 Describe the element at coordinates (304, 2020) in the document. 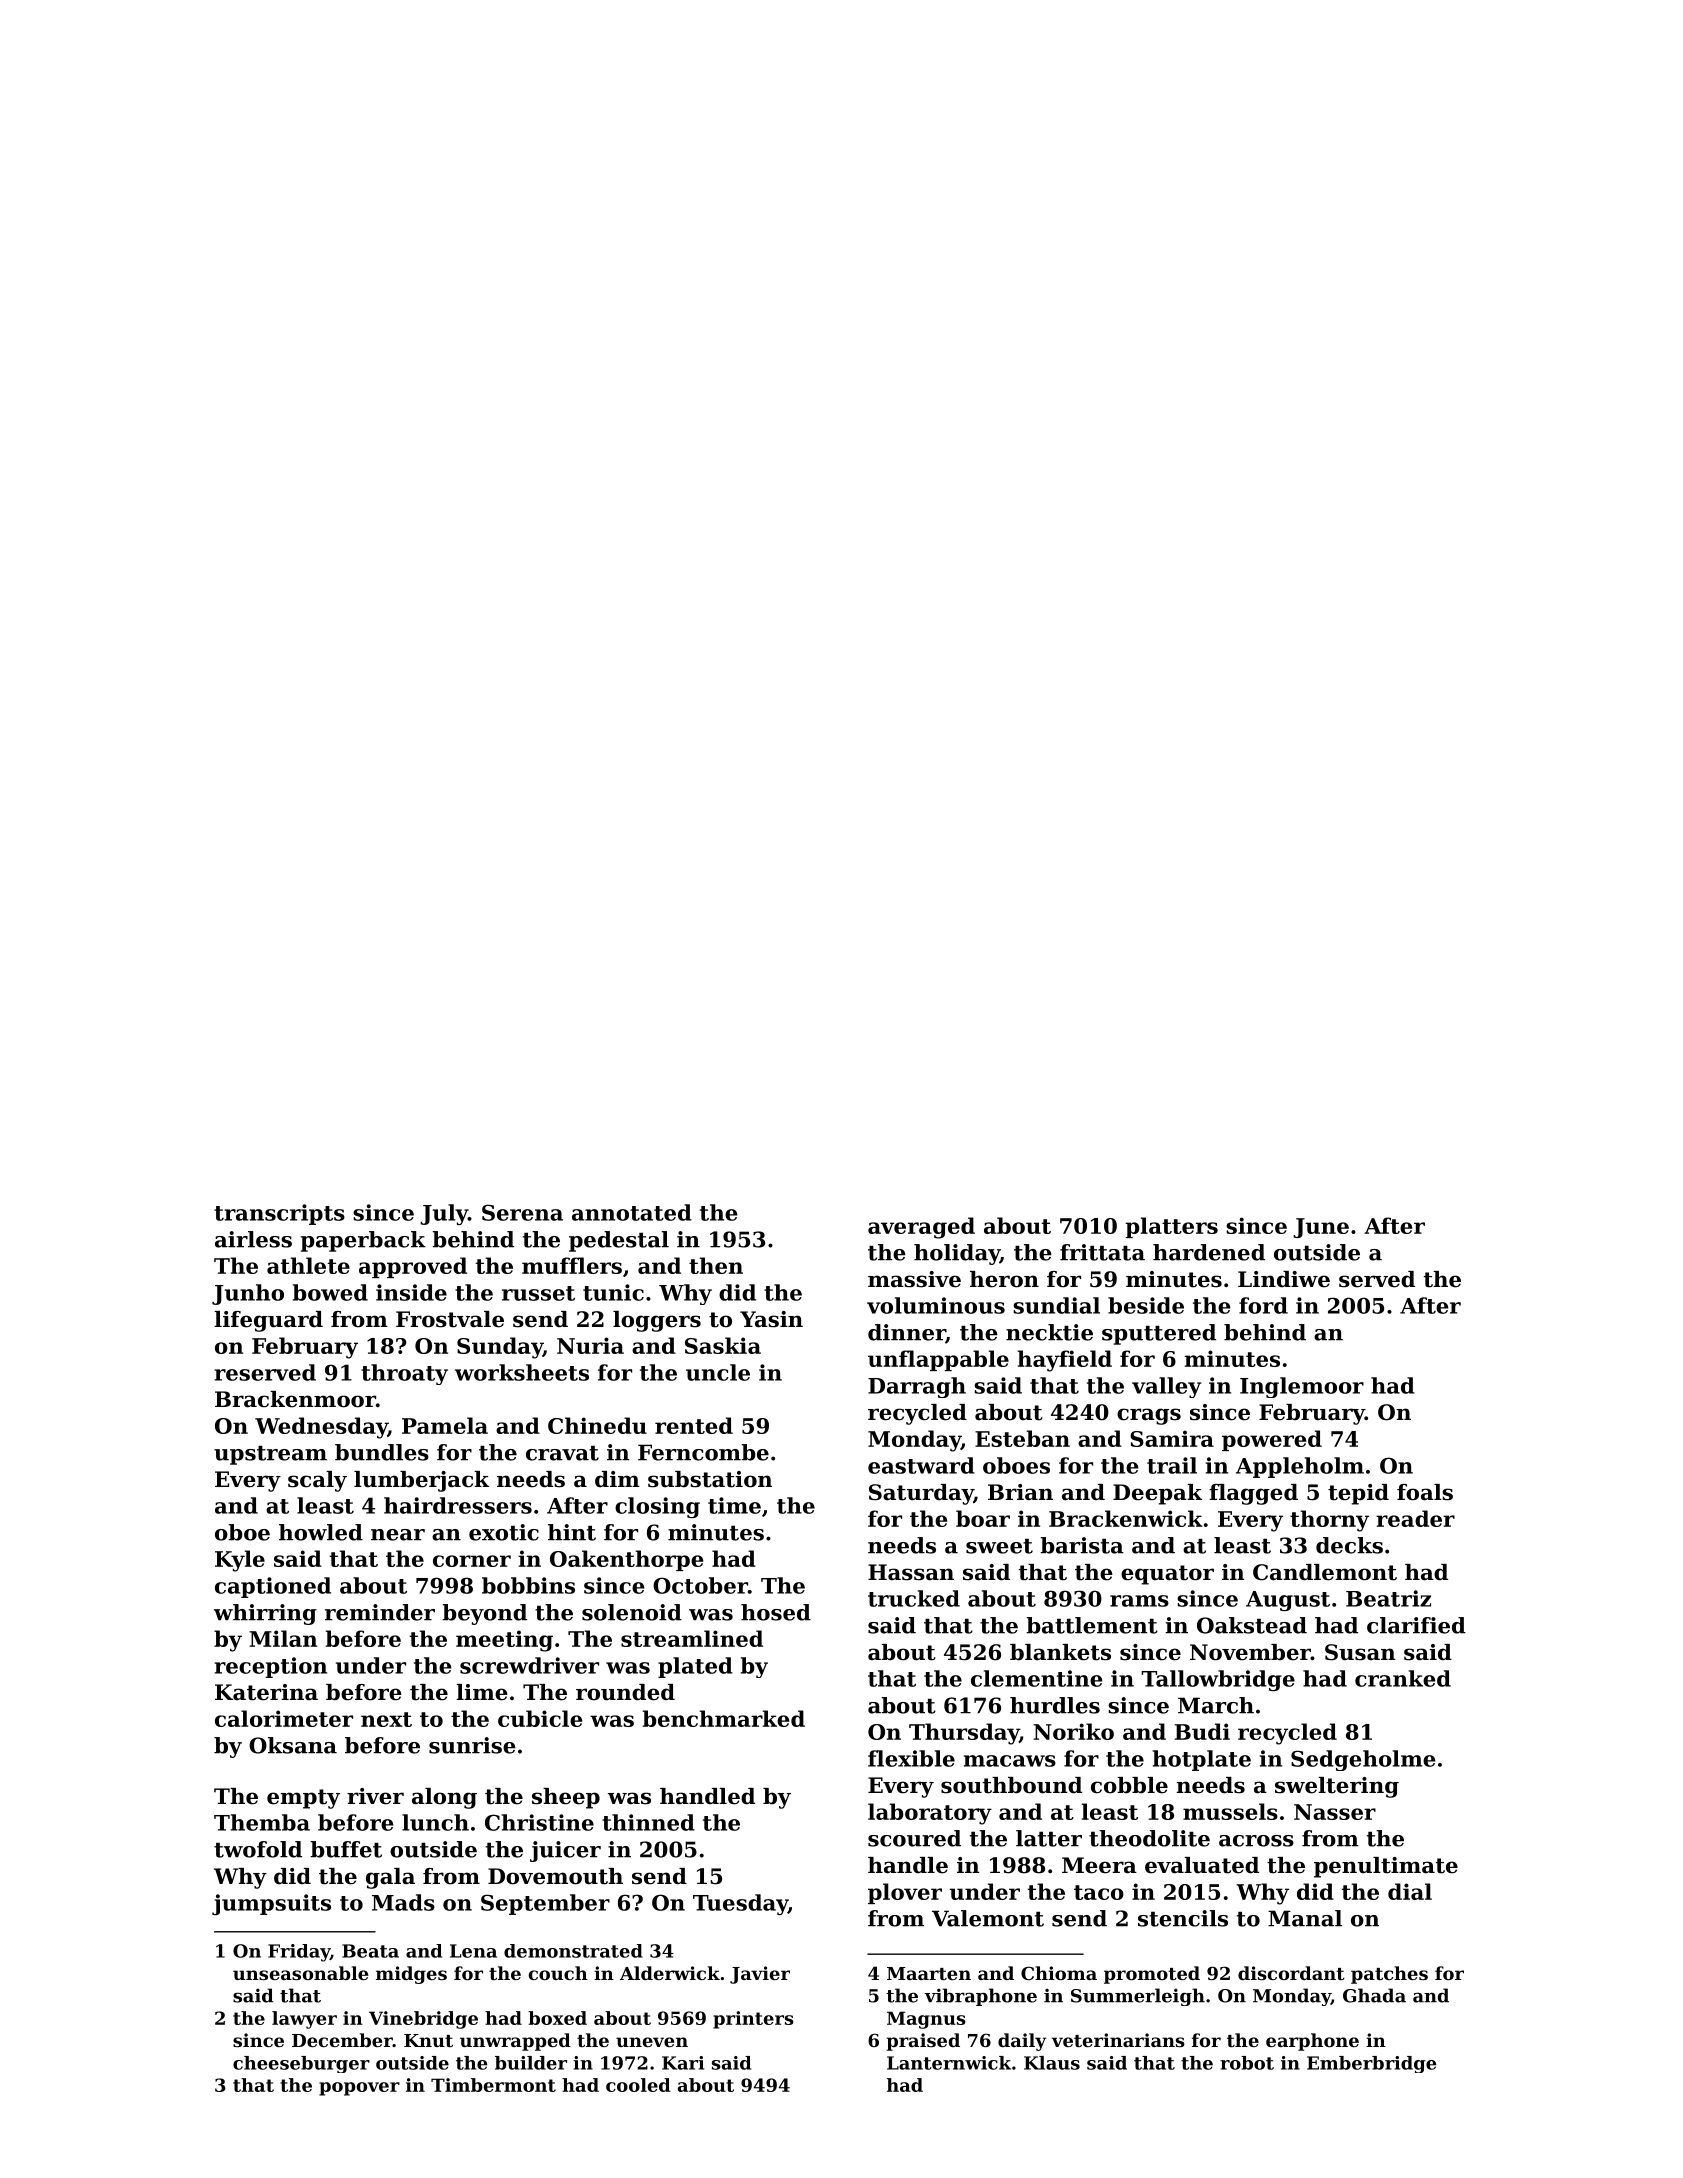

I see `lawyer` at that location.
